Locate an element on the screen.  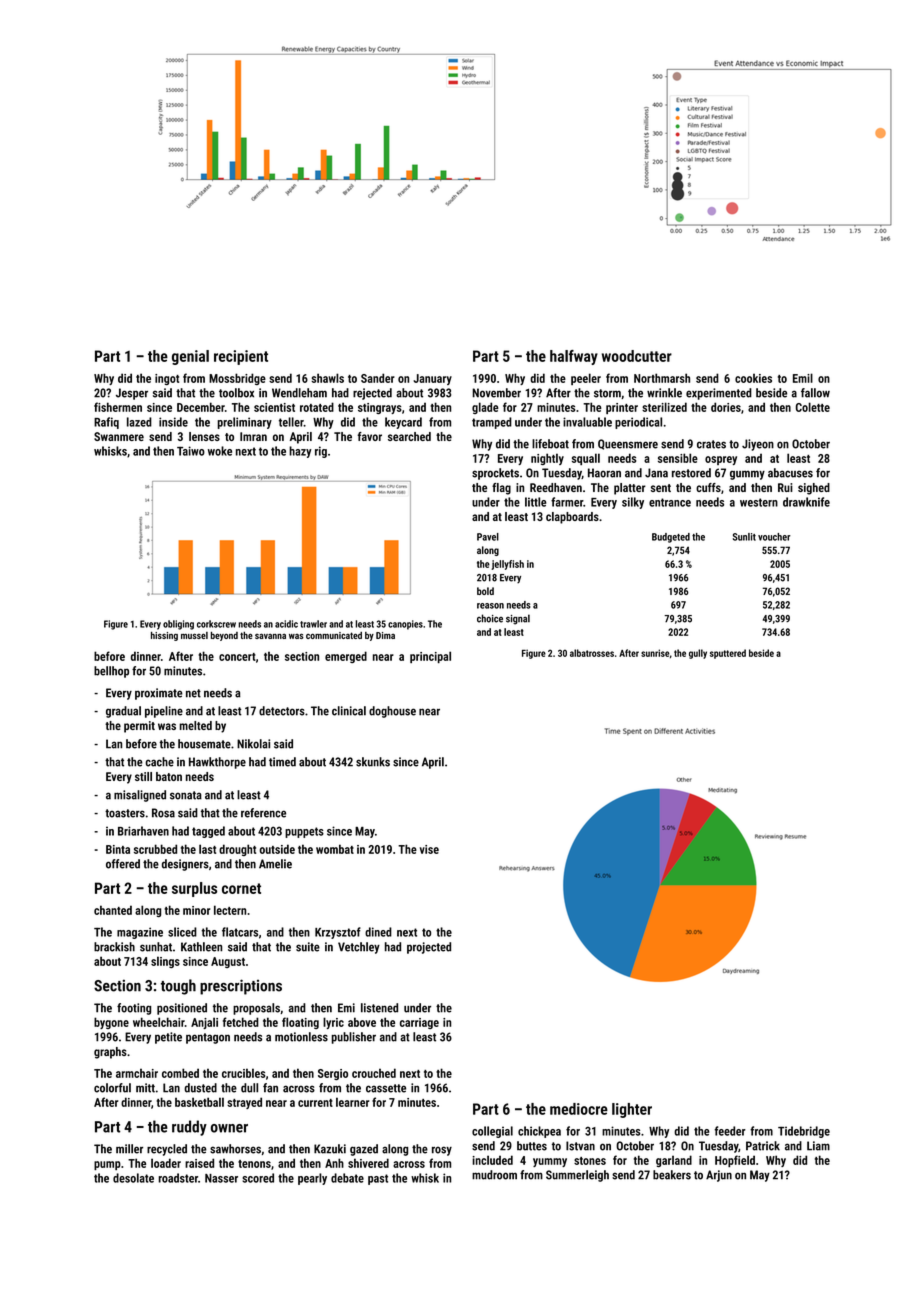
fan is located at coordinates (270, 1088).
